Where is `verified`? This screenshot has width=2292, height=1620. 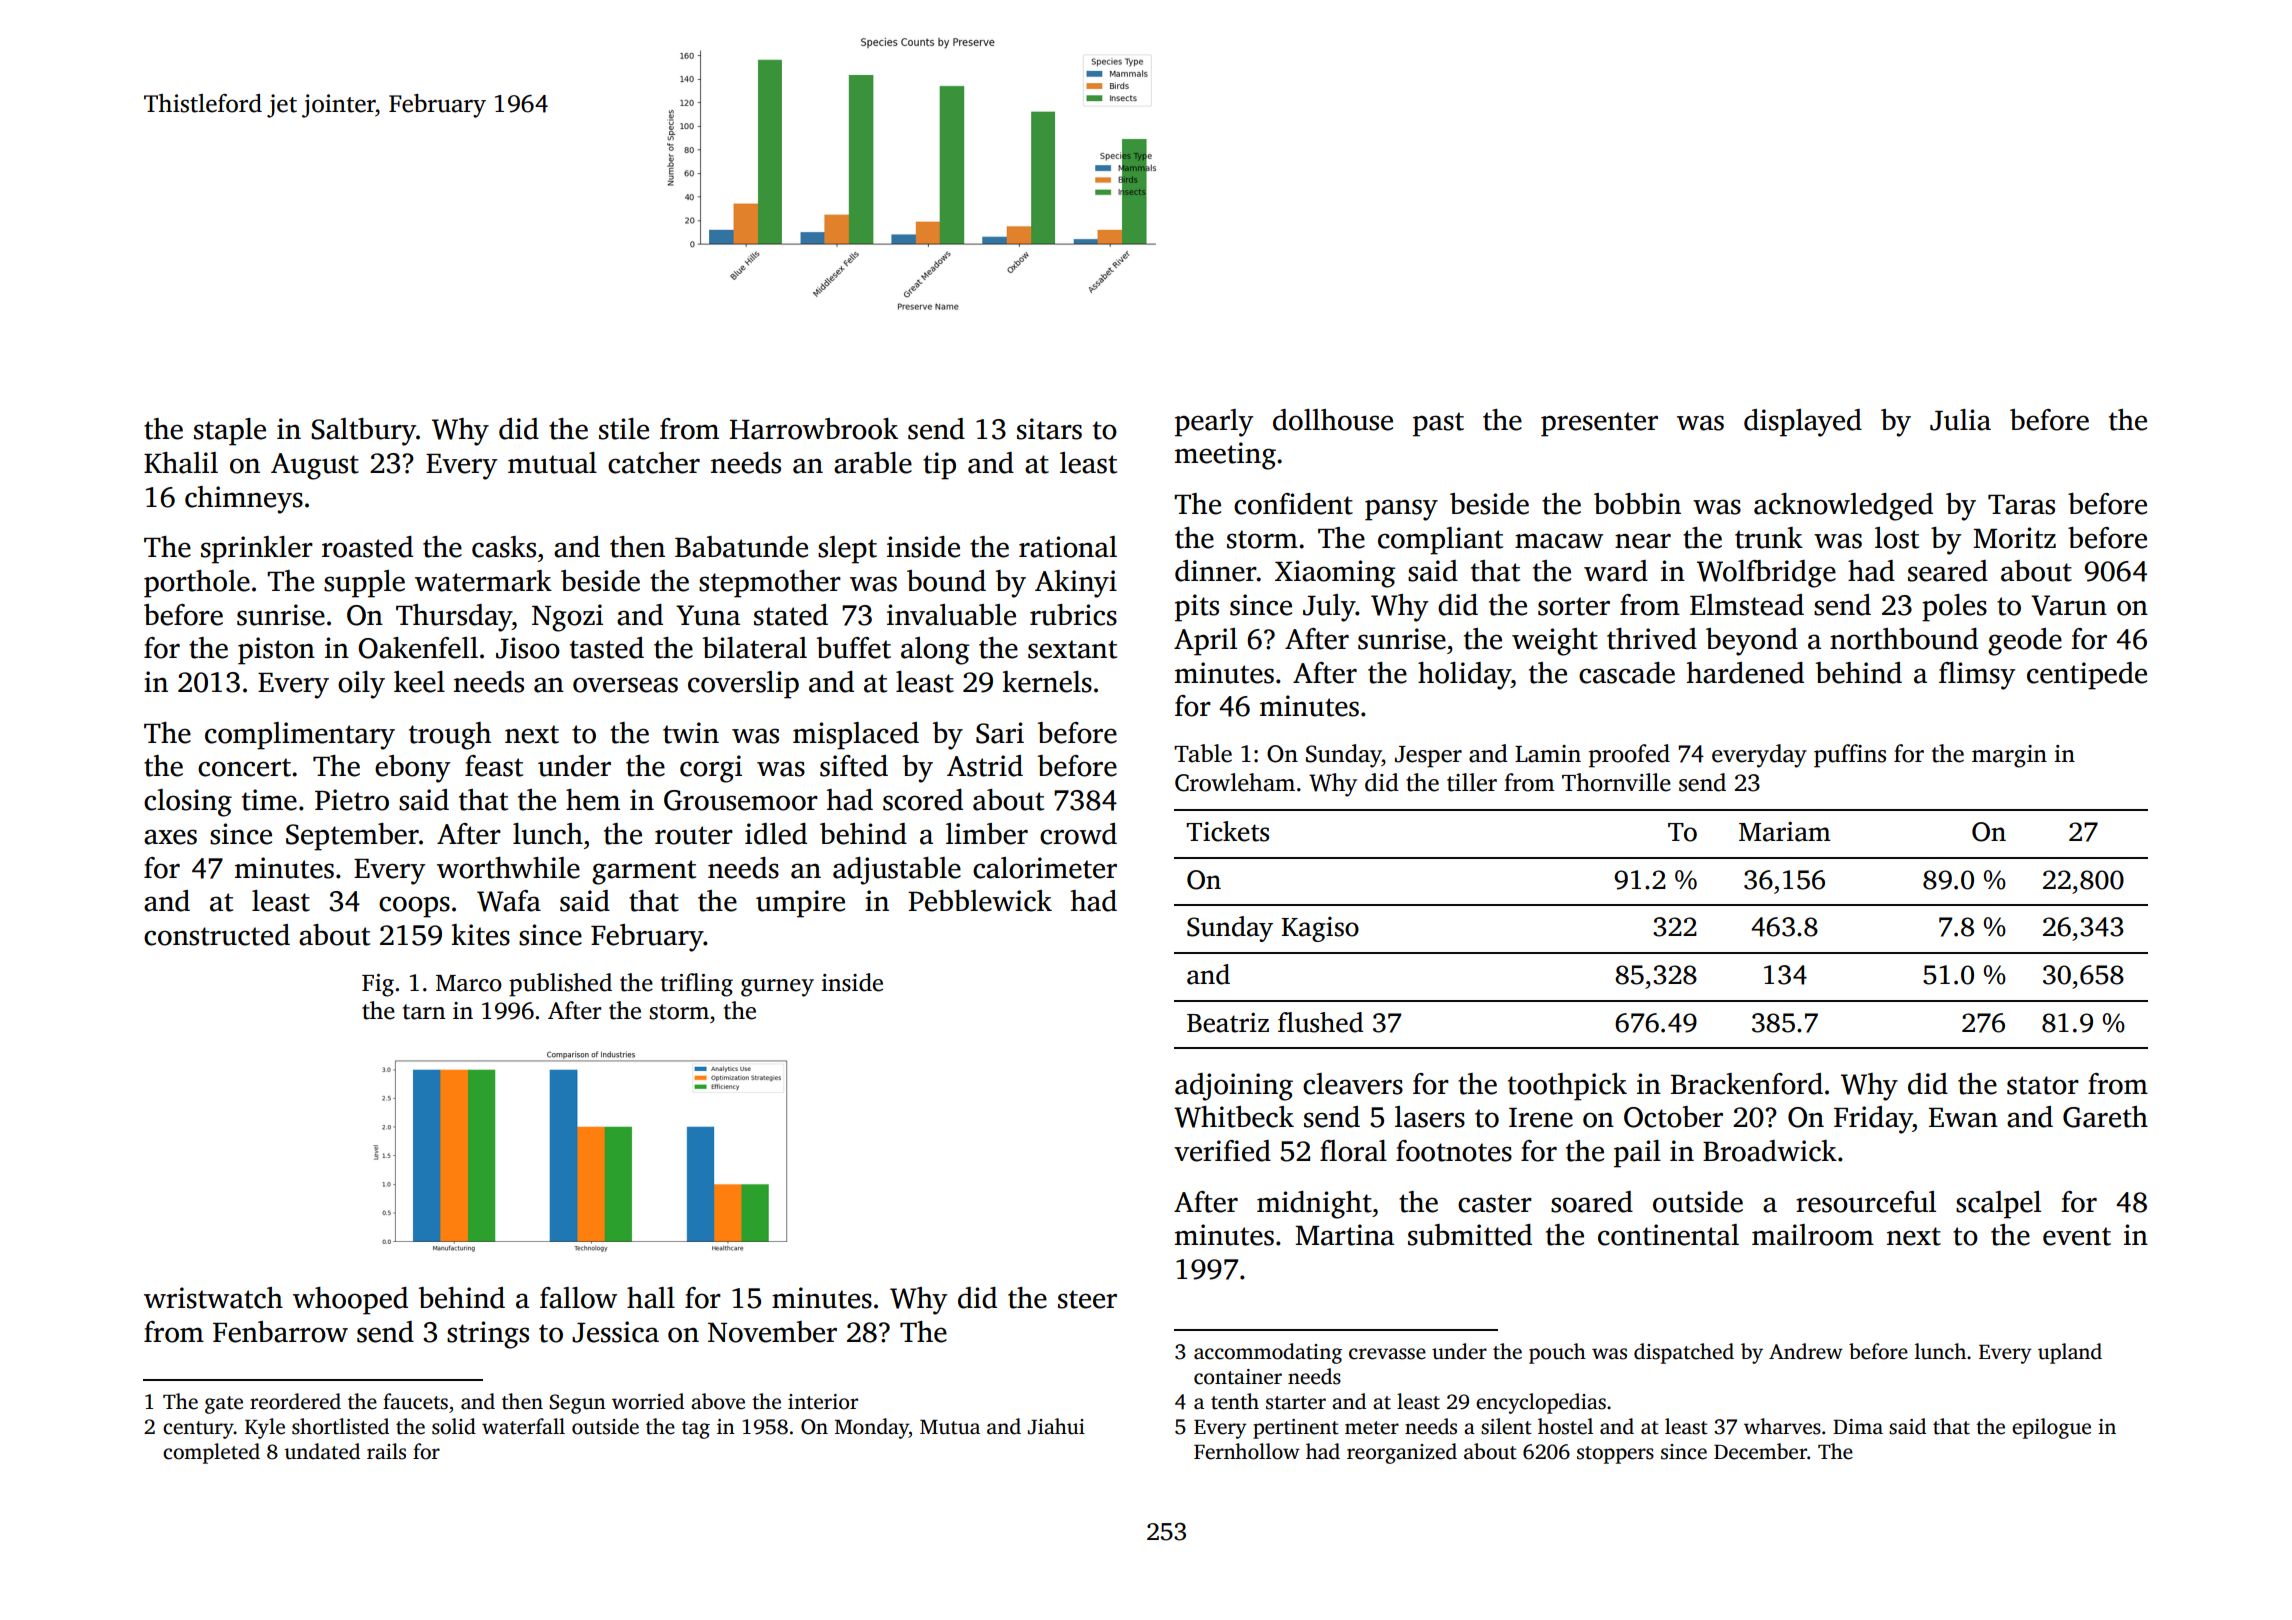 verified is located at coordinates (1222, 1151).
